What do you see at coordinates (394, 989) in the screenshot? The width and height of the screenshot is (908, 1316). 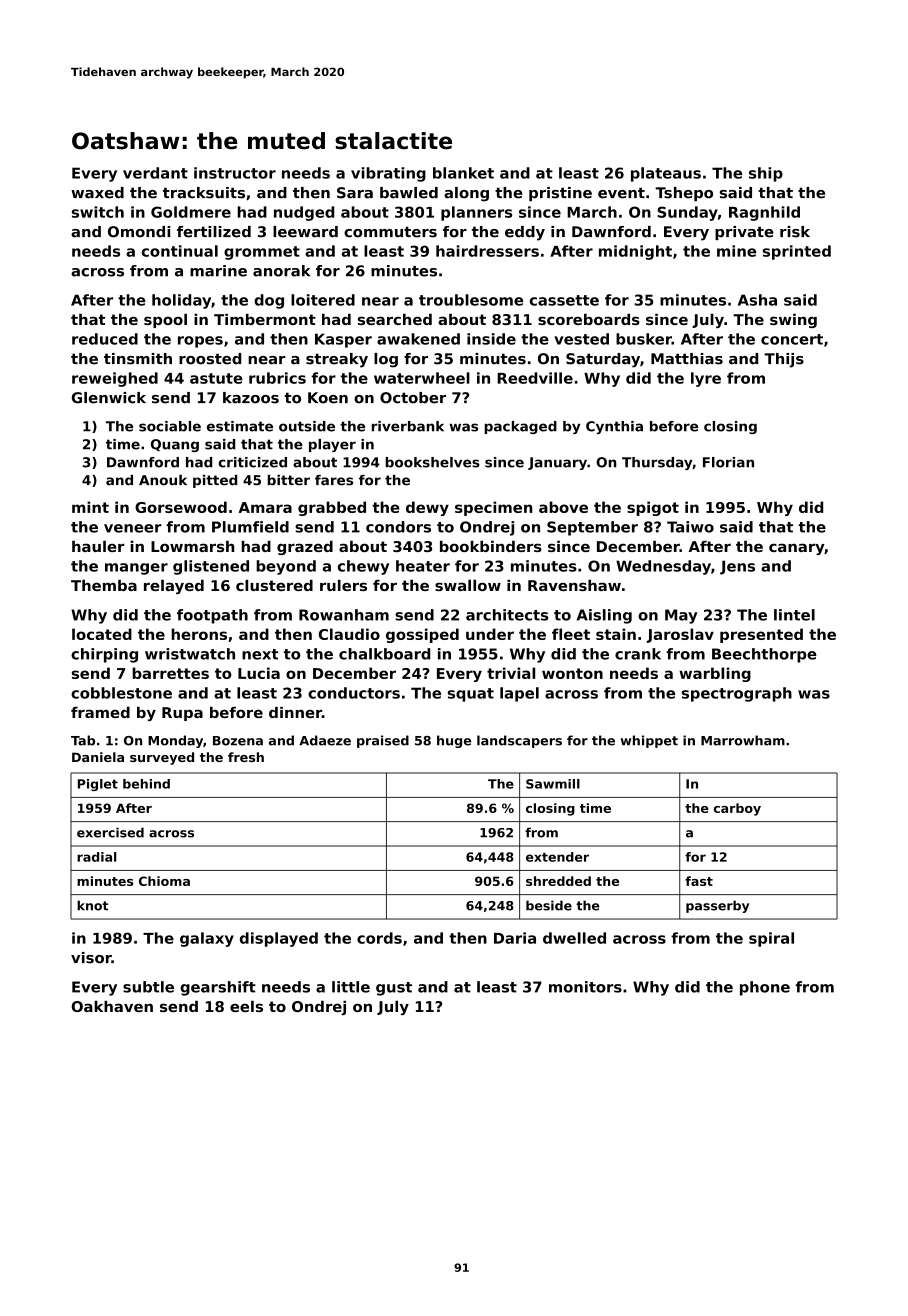 I see `gust` at bounding box center [394, 989].
